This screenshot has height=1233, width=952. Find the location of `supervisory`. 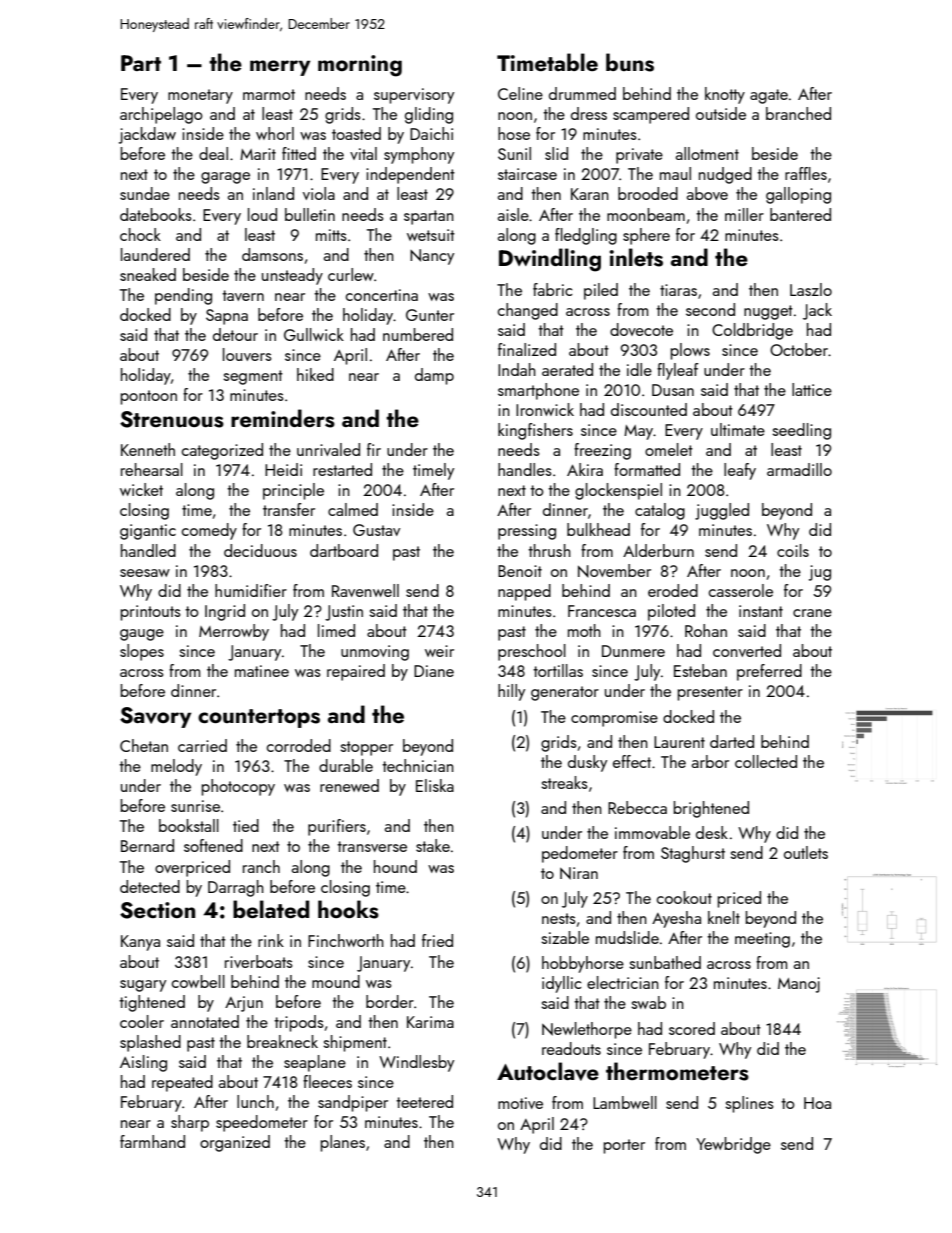

supervisory is located at coordinates (414, 96).
